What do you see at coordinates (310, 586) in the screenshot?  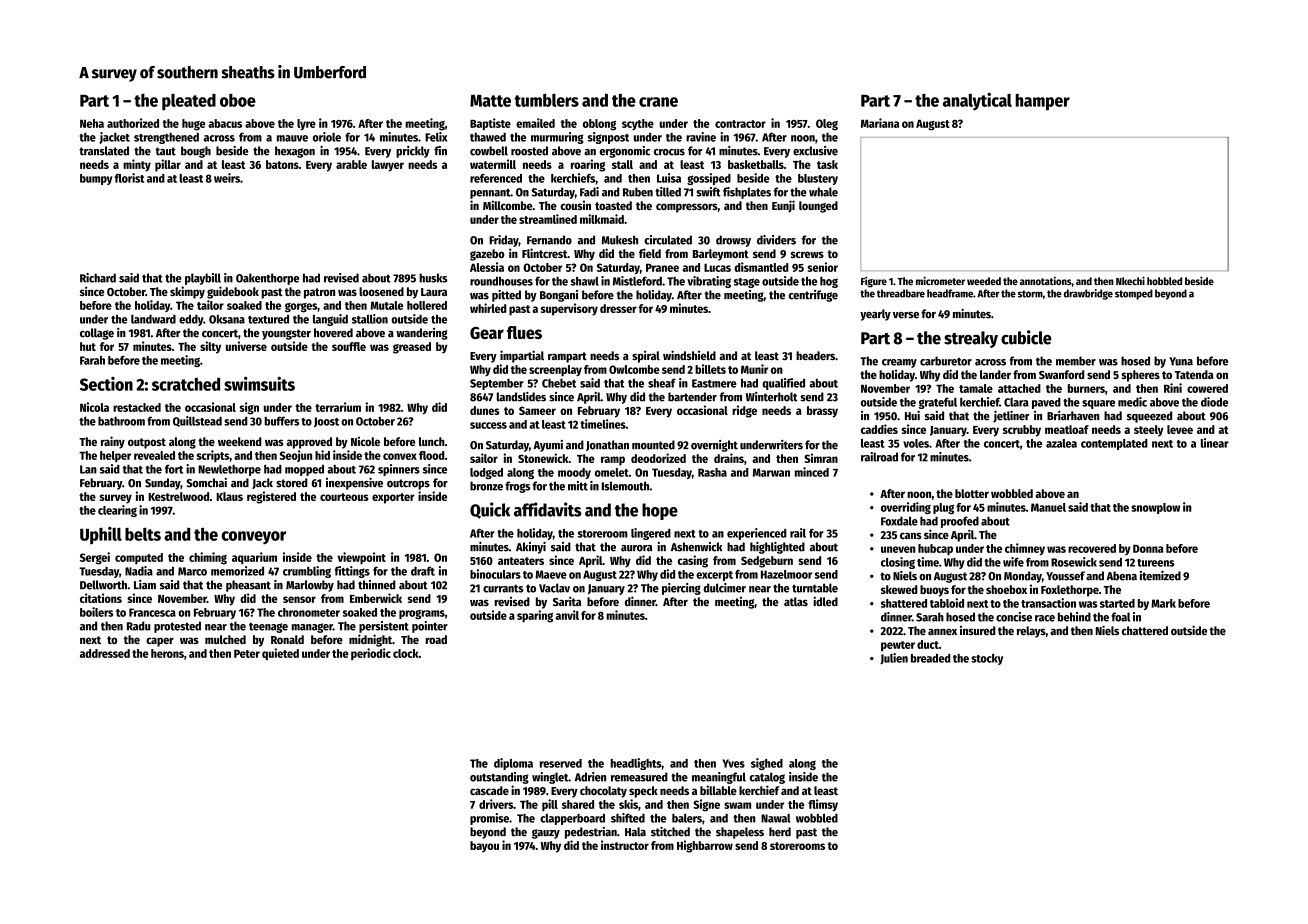 I see `Marlowby` at bounding box center [310, 586].
